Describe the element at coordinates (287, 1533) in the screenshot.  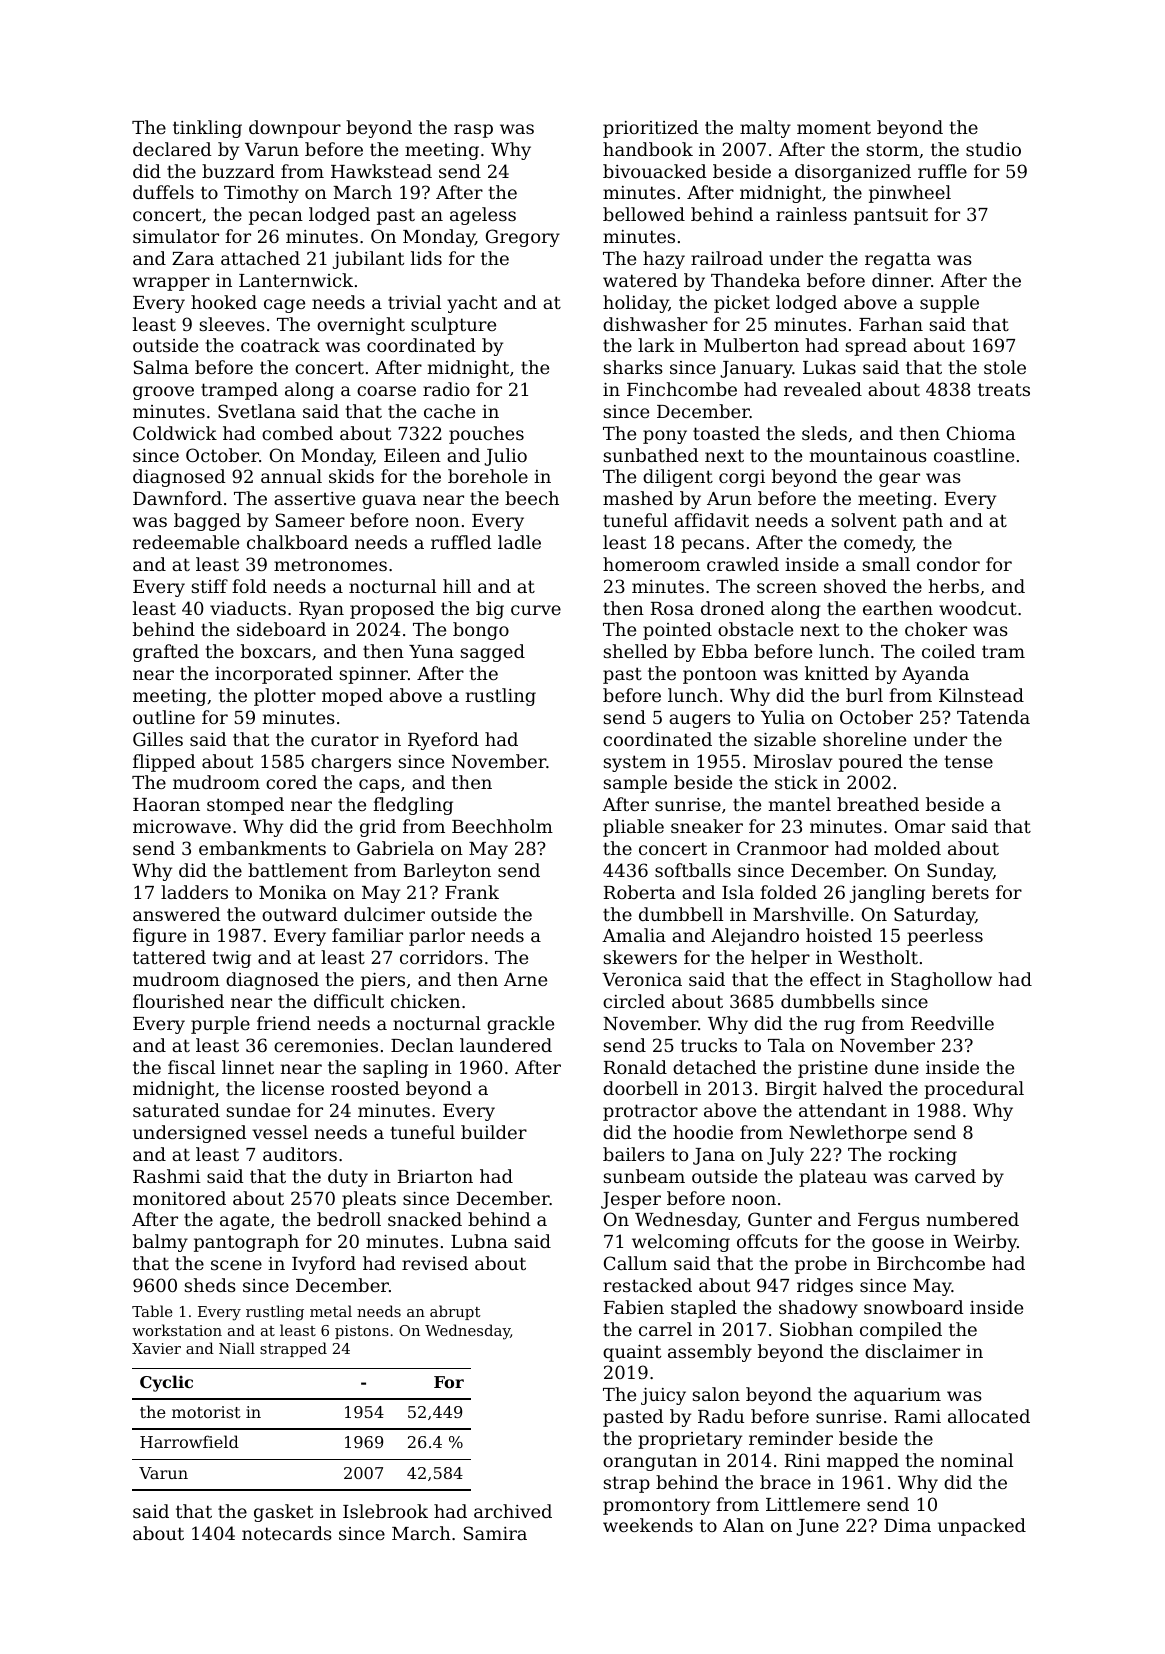
I see `notecards` at that location.
